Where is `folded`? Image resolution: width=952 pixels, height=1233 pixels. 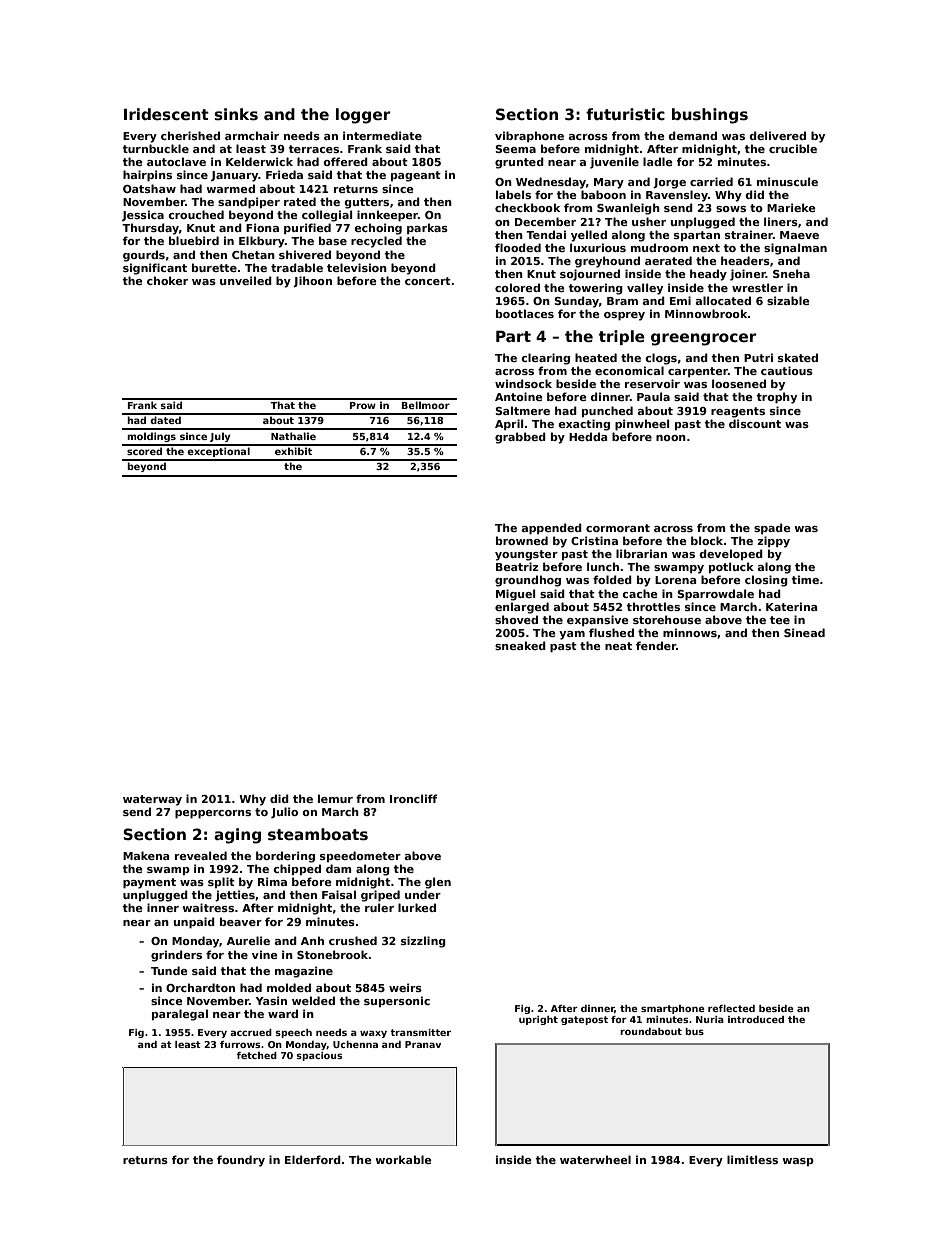 folded is located at coordinates (612, 579).
